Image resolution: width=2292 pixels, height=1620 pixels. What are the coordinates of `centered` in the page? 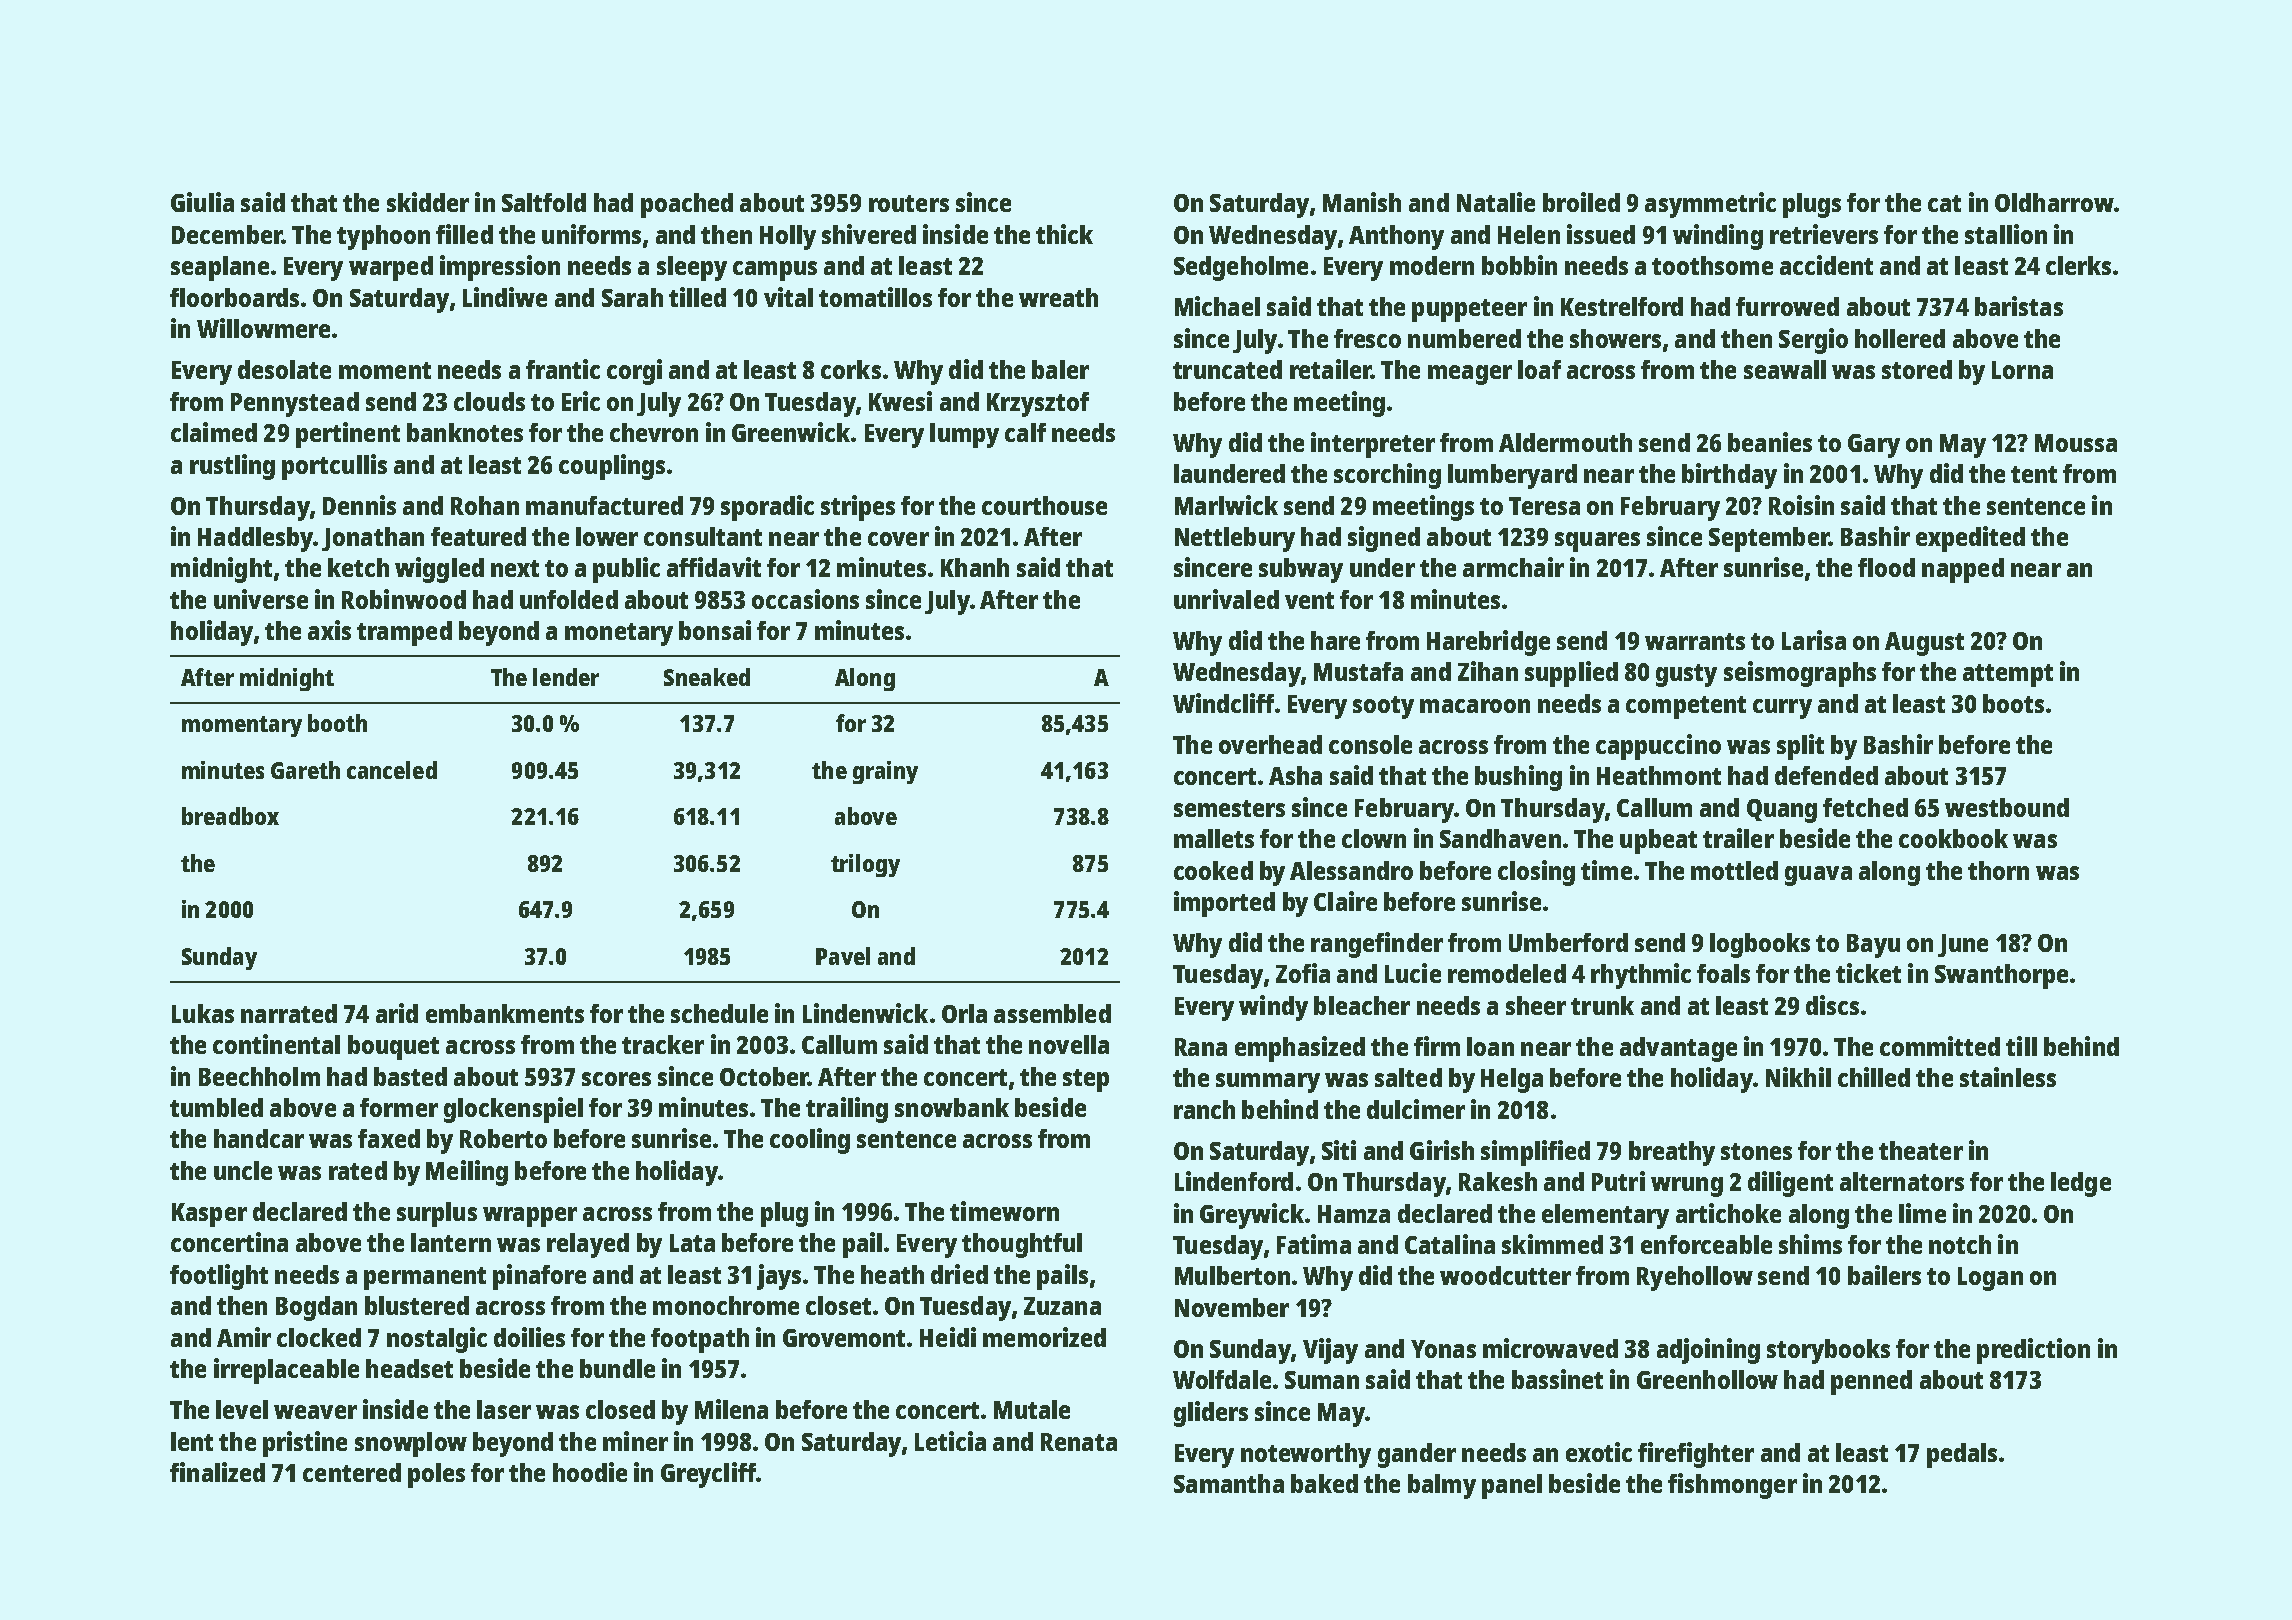 It's located at (352, 1472).
